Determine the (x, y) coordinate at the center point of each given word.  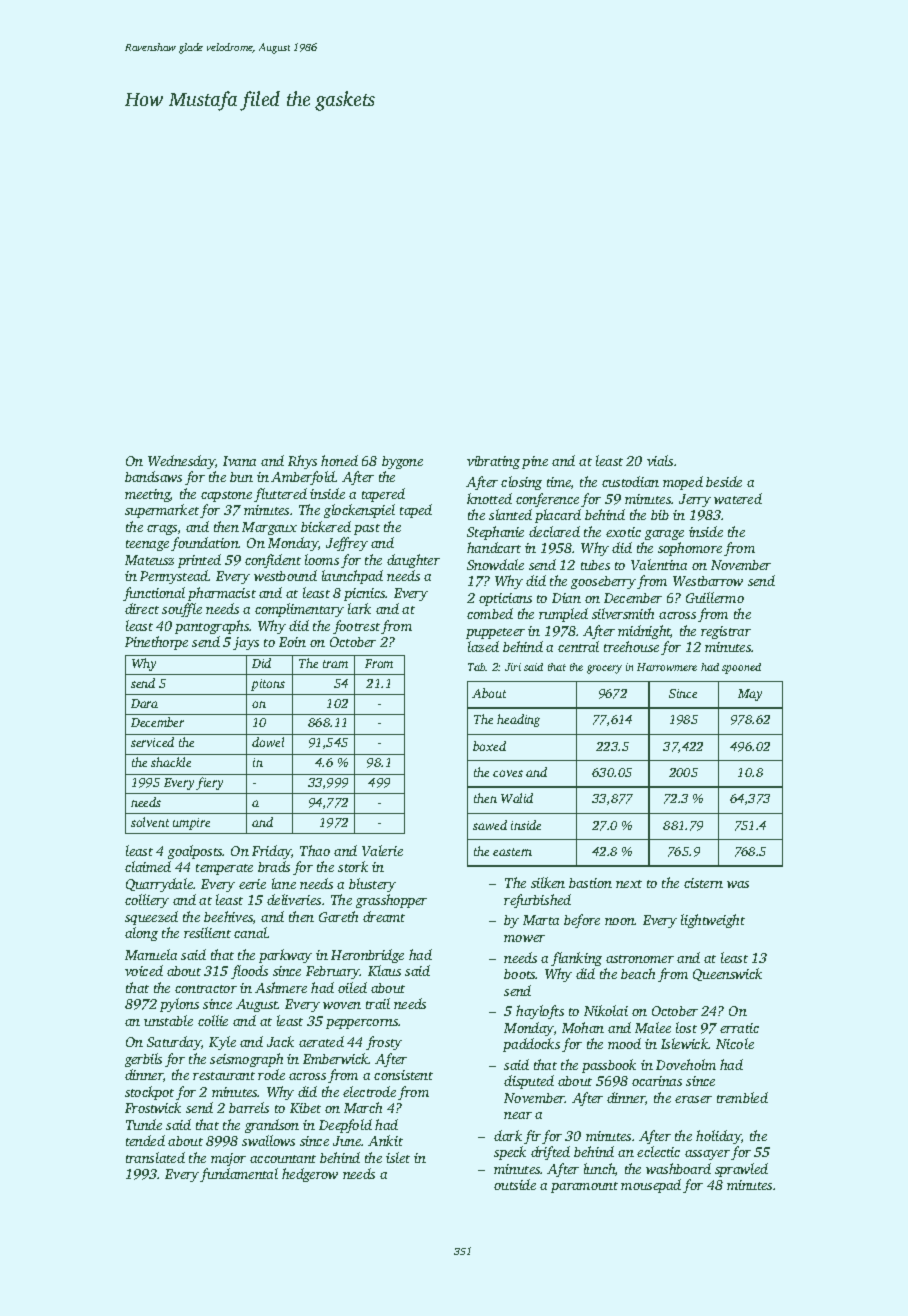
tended (145, 1140)
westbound (285, 575)
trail (378, 1003)
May (750, 695)
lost (686, 1027)
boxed (489, 746)
